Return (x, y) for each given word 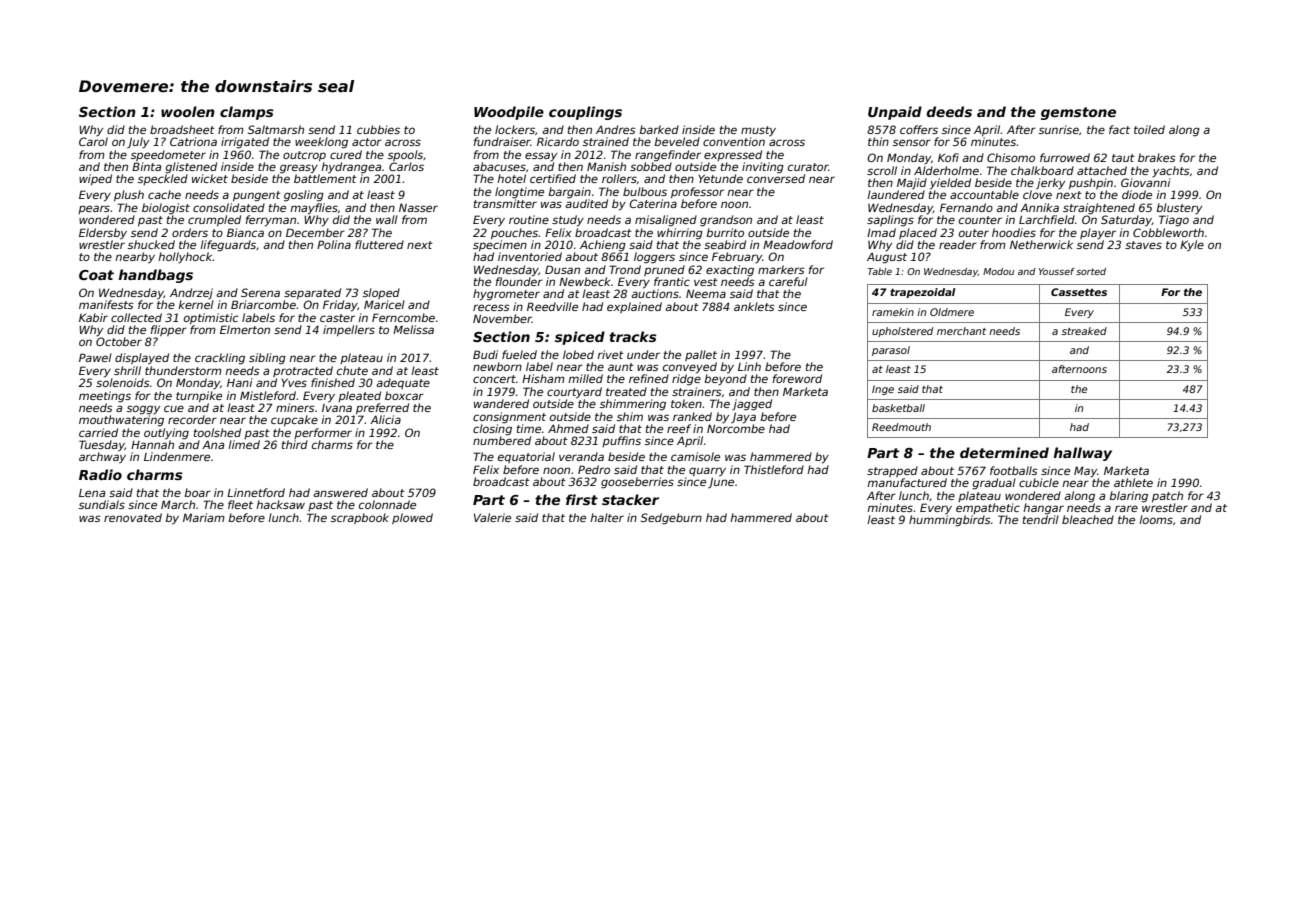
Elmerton (245, 329)
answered (340, 492)
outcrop (304, 156)
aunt (621, 367)
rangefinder (668, 156)
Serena (260, 292)
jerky (1050, 183)
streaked (1084, 331)
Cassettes (1079, 292)
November (502, 318)
